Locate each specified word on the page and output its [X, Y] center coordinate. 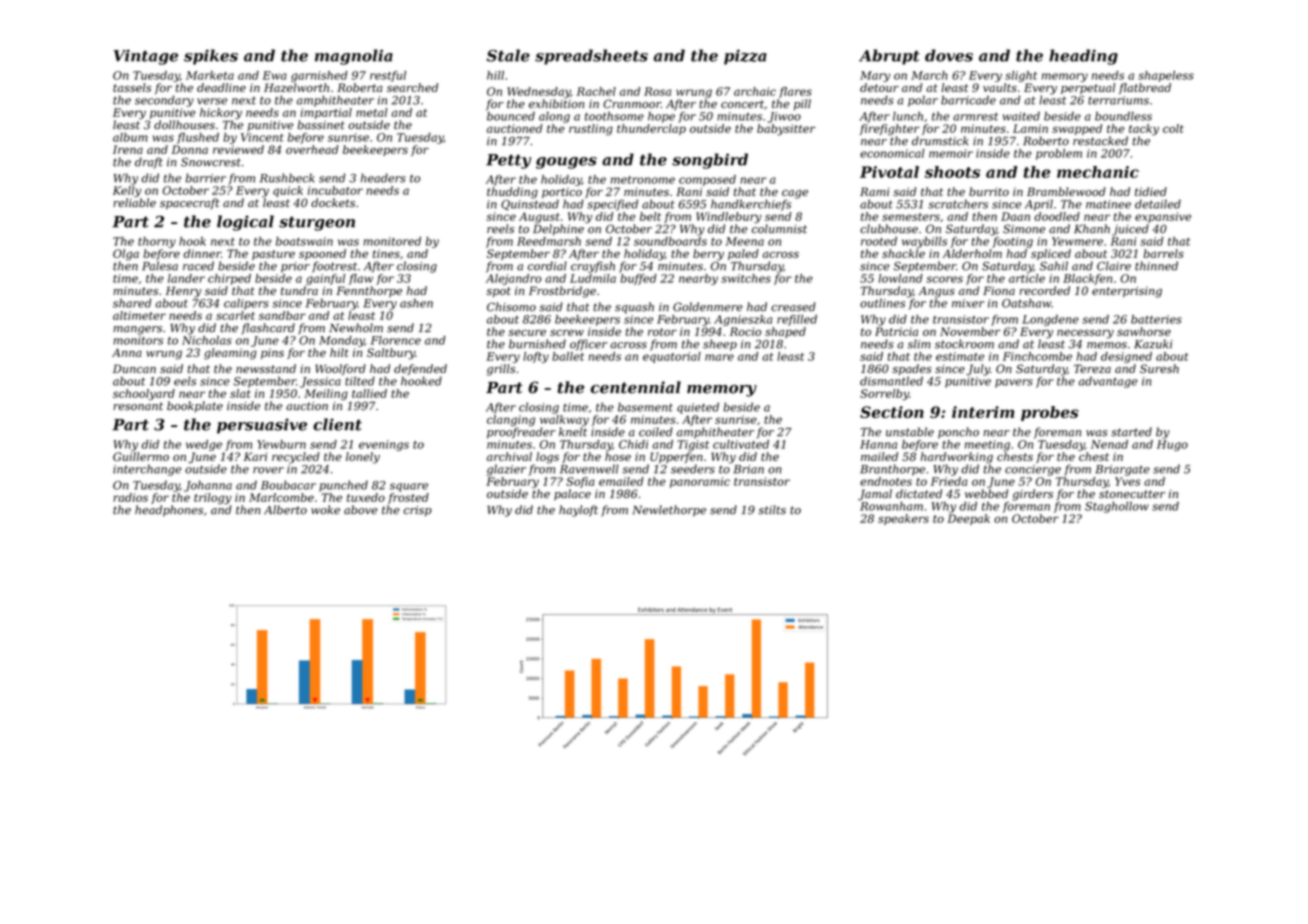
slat [240, 393]
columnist [779, 229]
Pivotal [889, 172]
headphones [169, 511]
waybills [924, 242]
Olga [126, 255]
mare [719, 357]
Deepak [968, 519]
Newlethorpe [669, 511]
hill [495, 75]
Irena [128, 149]
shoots [952, 172]
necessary [1085, 334]
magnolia [354, 57]
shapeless [1166, 76]
